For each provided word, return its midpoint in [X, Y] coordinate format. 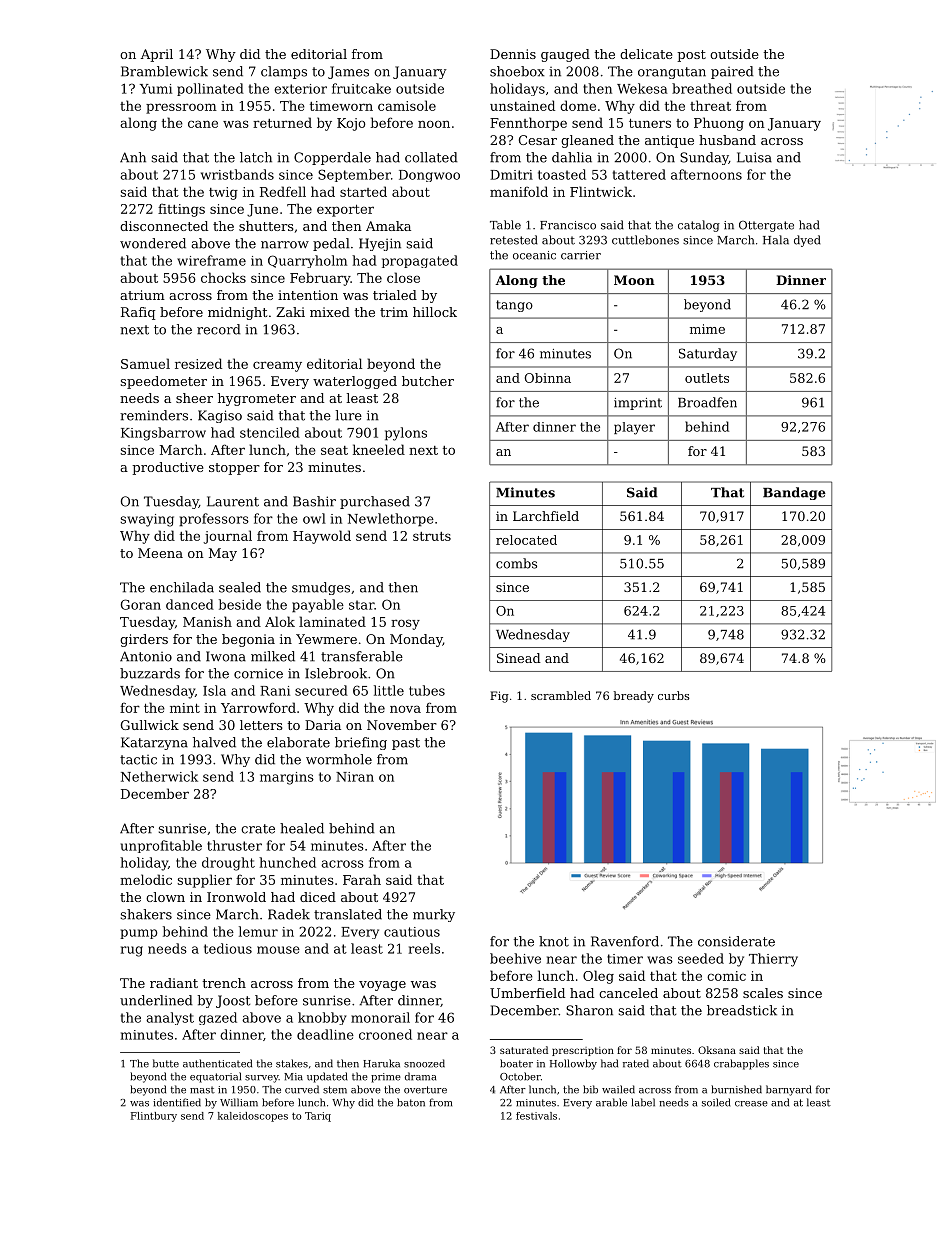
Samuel [145, 363]
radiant [174, 983]
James [348, 72]
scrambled [561, 695]
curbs [674, 695]
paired [732, 72]
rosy [405, 624]
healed [302, 828]
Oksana [717, 1050]
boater [516, 1063]
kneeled [379, 449]
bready [633, 697]
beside [240, 604]
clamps [284, 72]
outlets [707, 378]
